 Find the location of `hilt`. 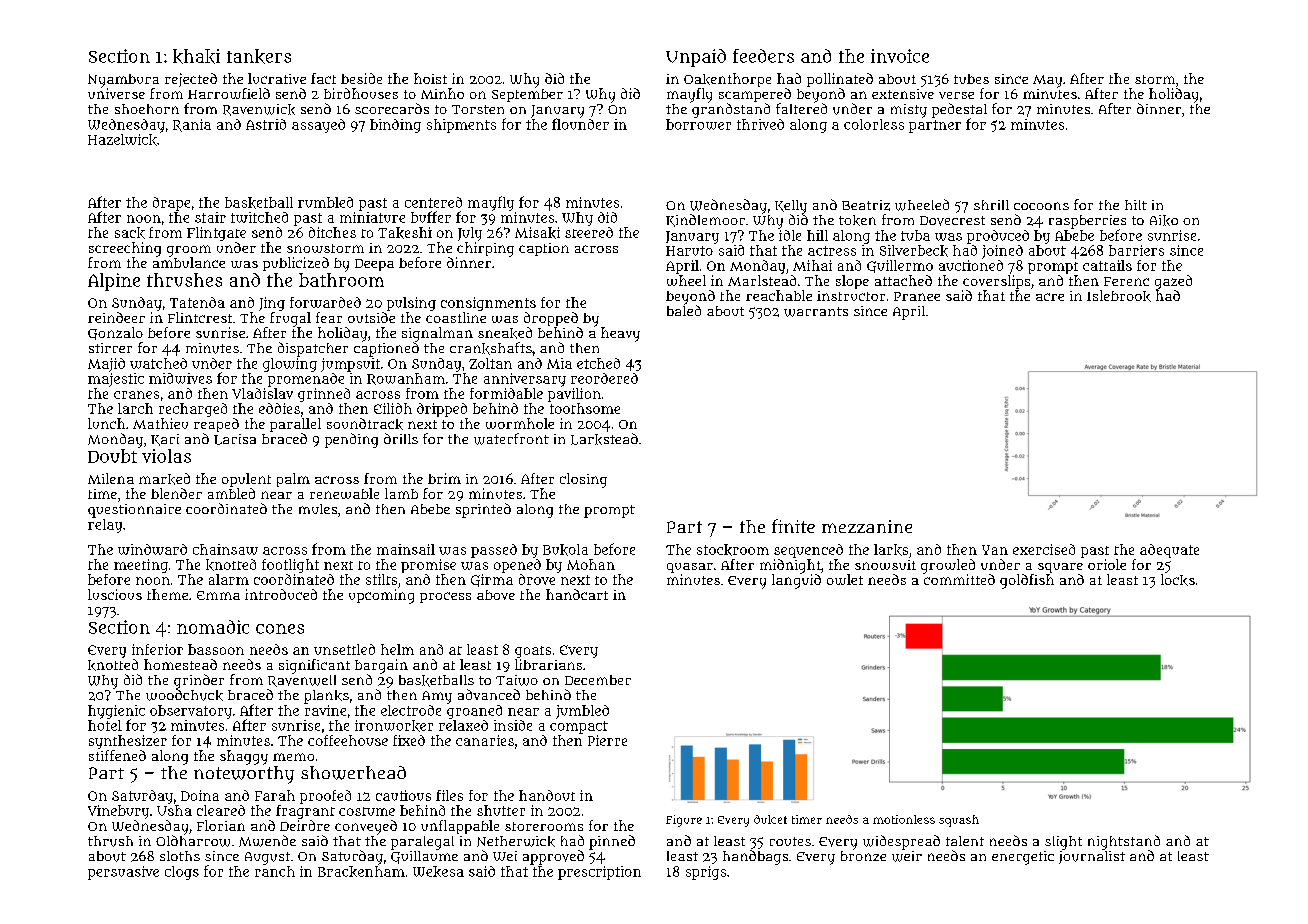

hilt is located at coordinates (1136, 205).
